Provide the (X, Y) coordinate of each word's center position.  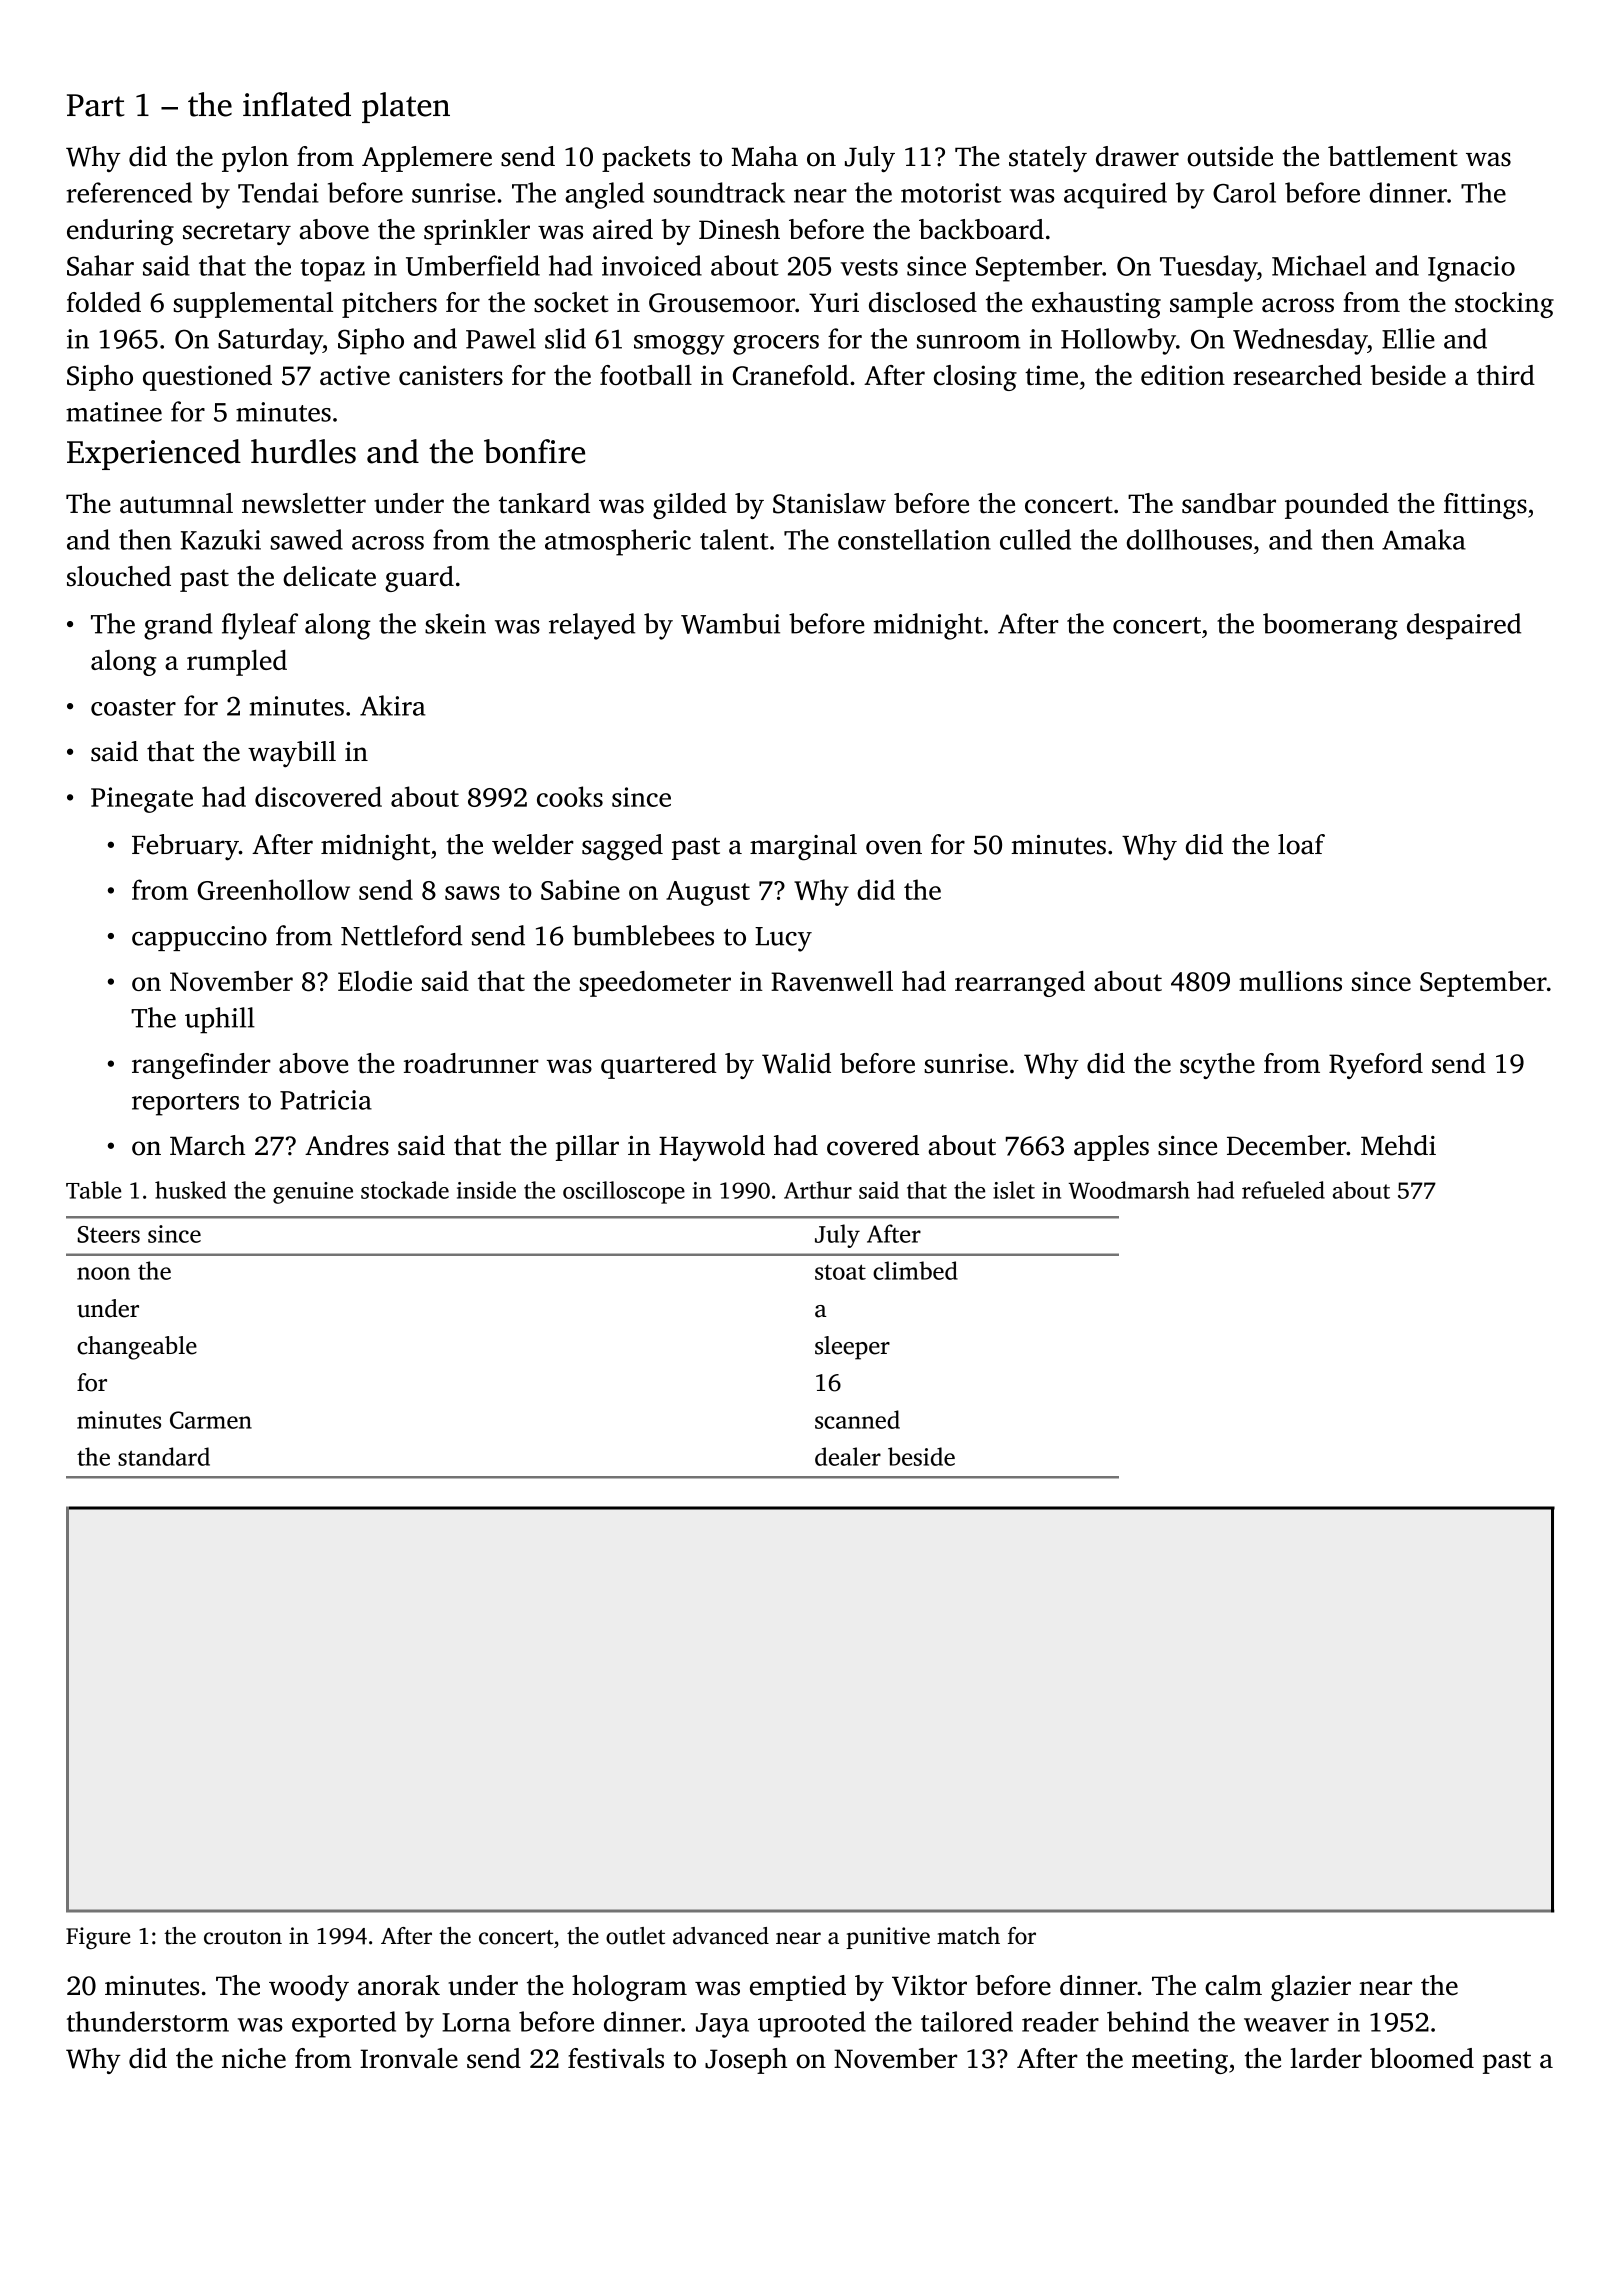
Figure (98, 1938)
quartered (659, 1066)
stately (1048, 159)
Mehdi (1398, 1145)
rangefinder (201, 1066)
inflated (297, 104)
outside (1230, 156)
